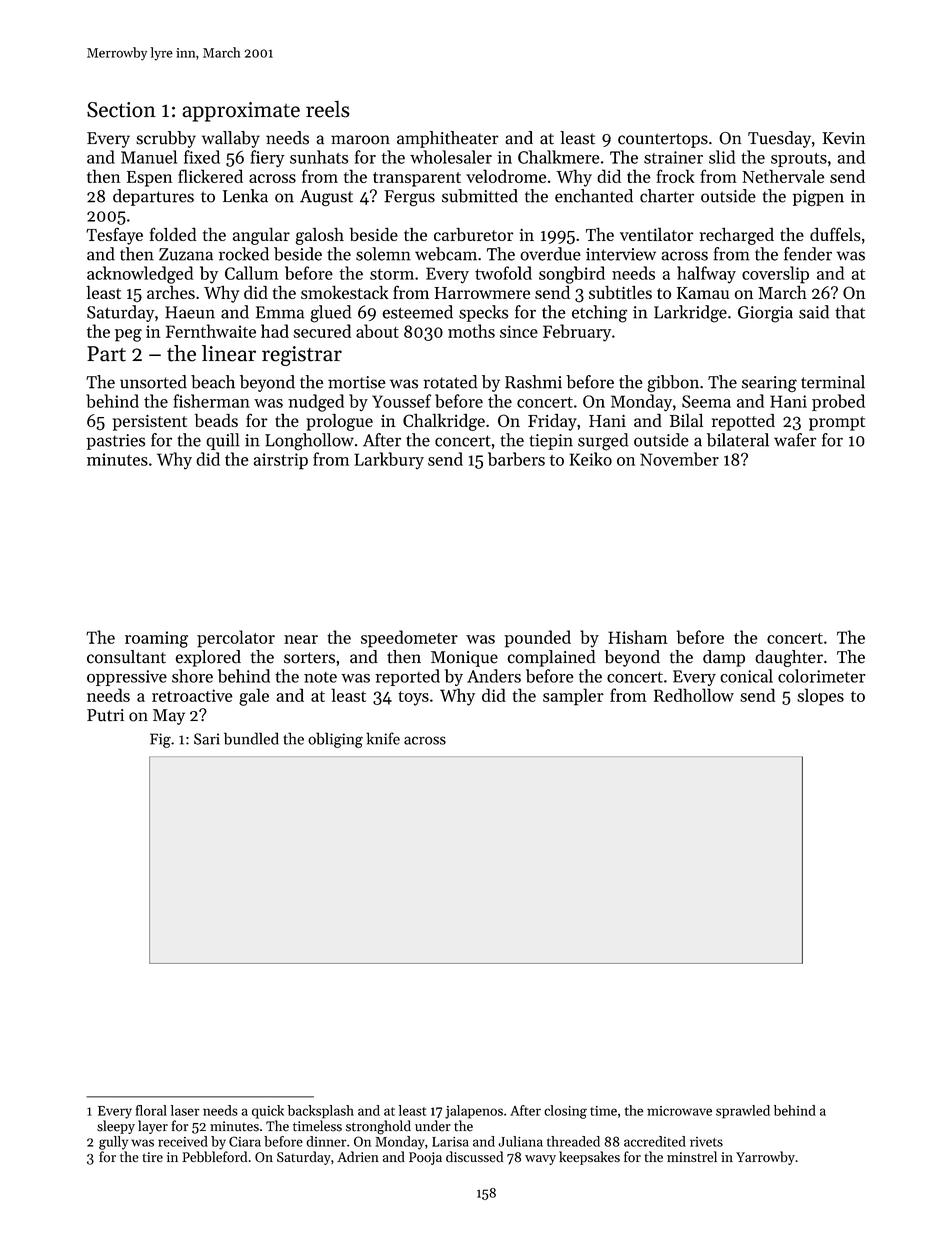 This screenshot has height=1233, width=952. I want to click on Chalkmere, so click(559, 157).
